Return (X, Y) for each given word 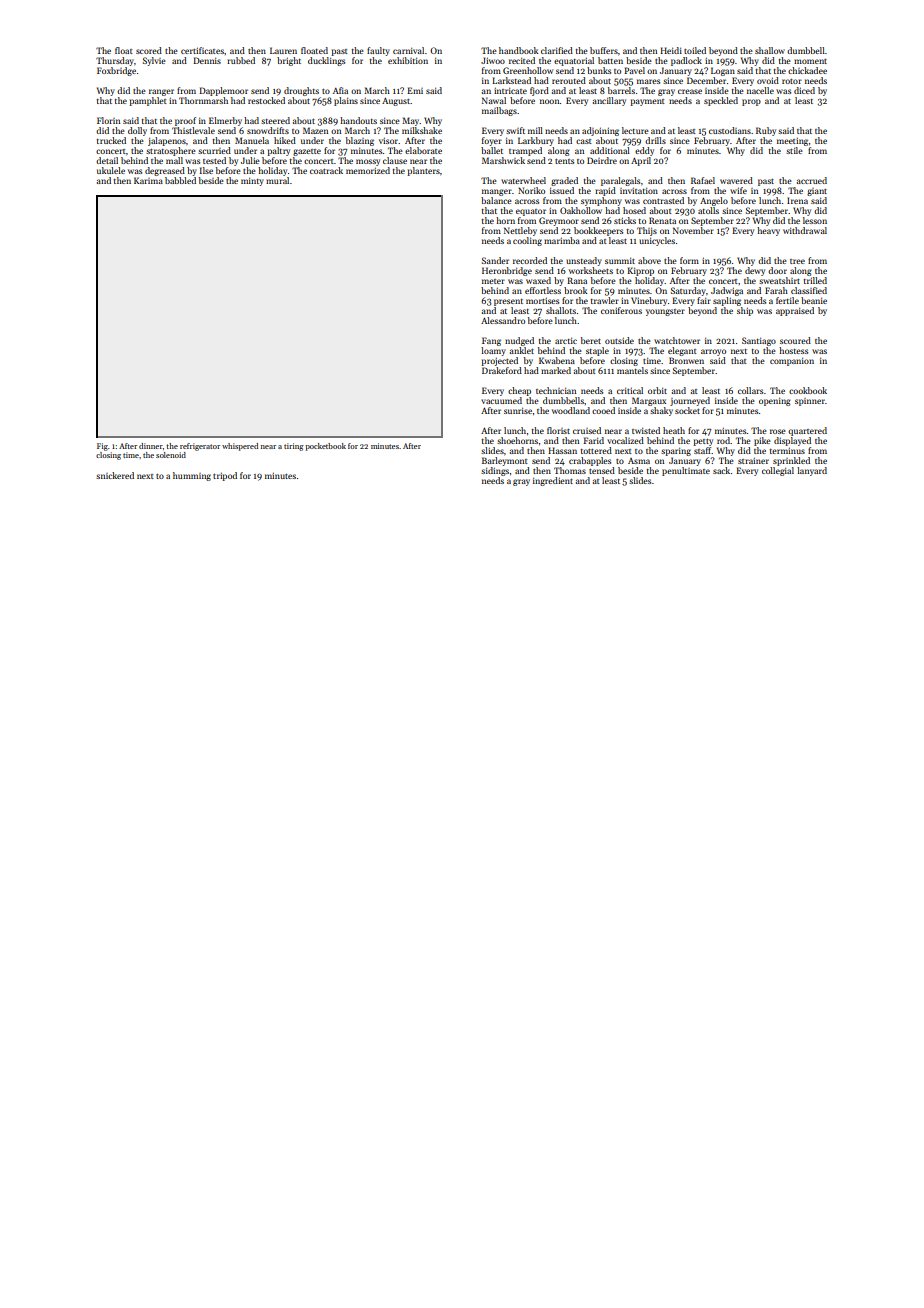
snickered (115, 475)
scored (149, 50)
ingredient (553, 481)
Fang (491, 341)
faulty (378, 51)
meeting (792, 141)
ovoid (768, 80)
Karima (148, 180)
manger (497, 192)
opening (775, 402)
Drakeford (502, 370)
